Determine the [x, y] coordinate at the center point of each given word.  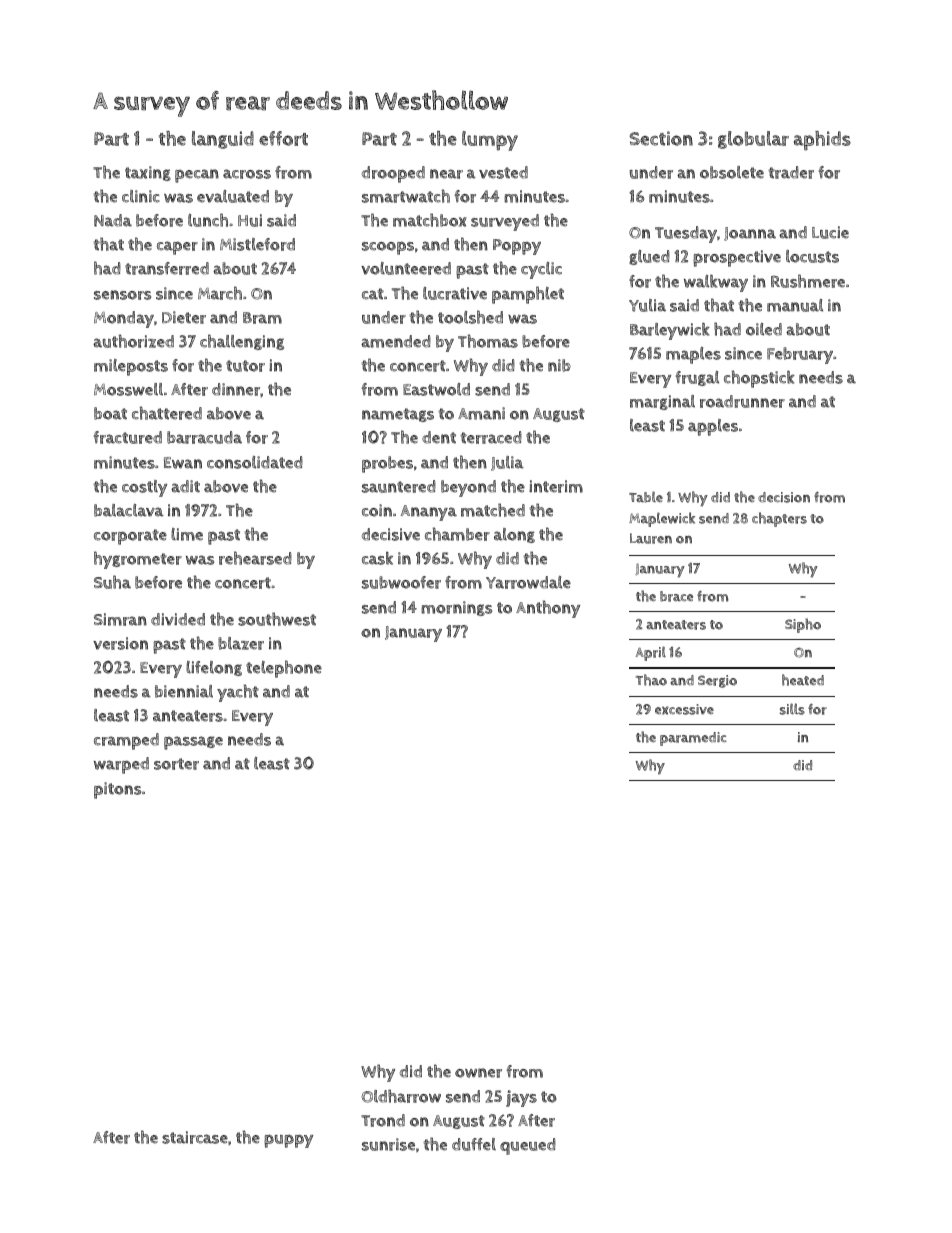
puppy [288, 1141]
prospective [737, 258]
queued [528, 1146]
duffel [474, 1144]
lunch [208, 220]
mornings [456, 608]
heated [803, 680]
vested [503, 172]
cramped [126, 741]
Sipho [803, 625]
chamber [457, 534]
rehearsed [255, 558]
